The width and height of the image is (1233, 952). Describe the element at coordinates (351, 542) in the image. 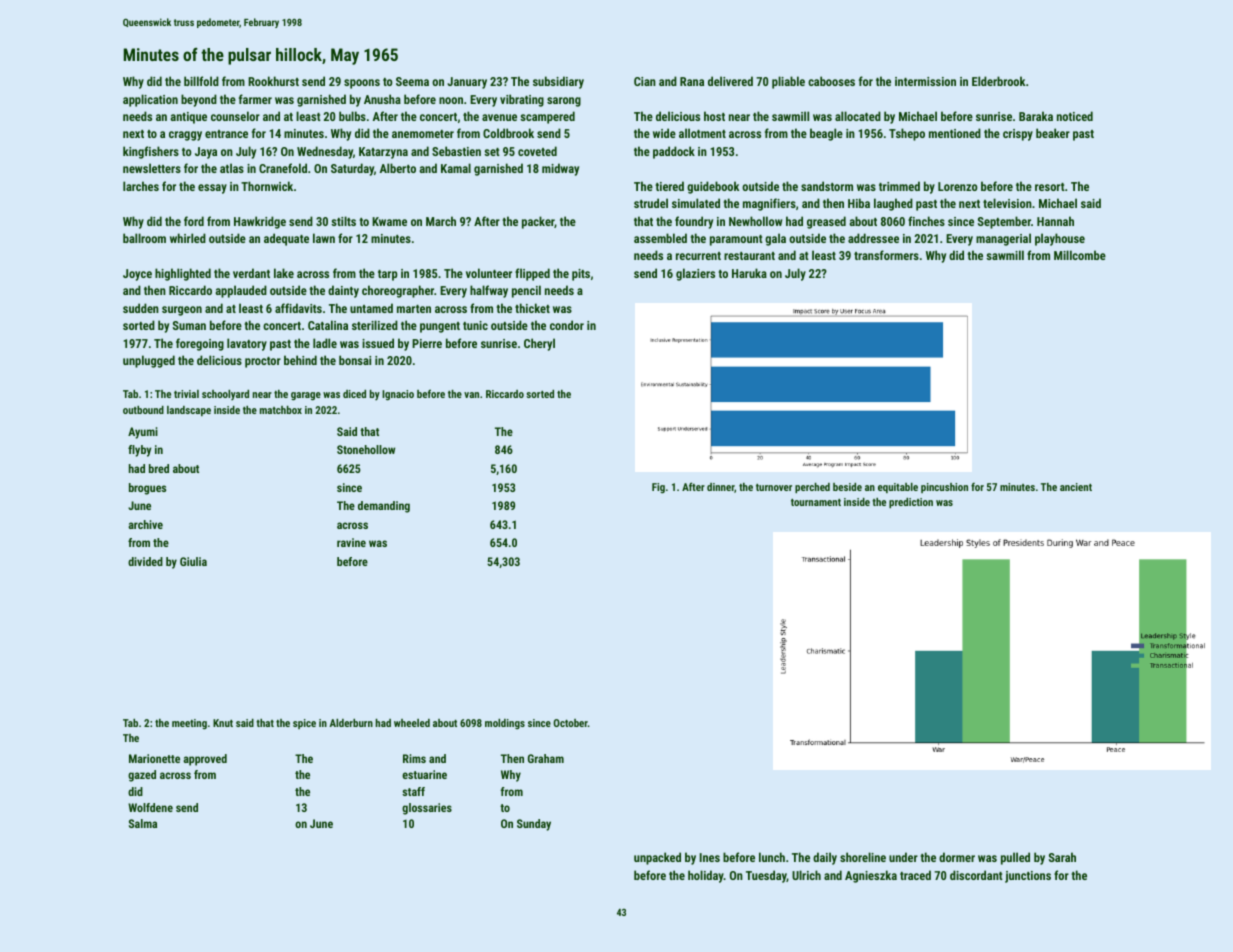

I see `ravine` at that location.
